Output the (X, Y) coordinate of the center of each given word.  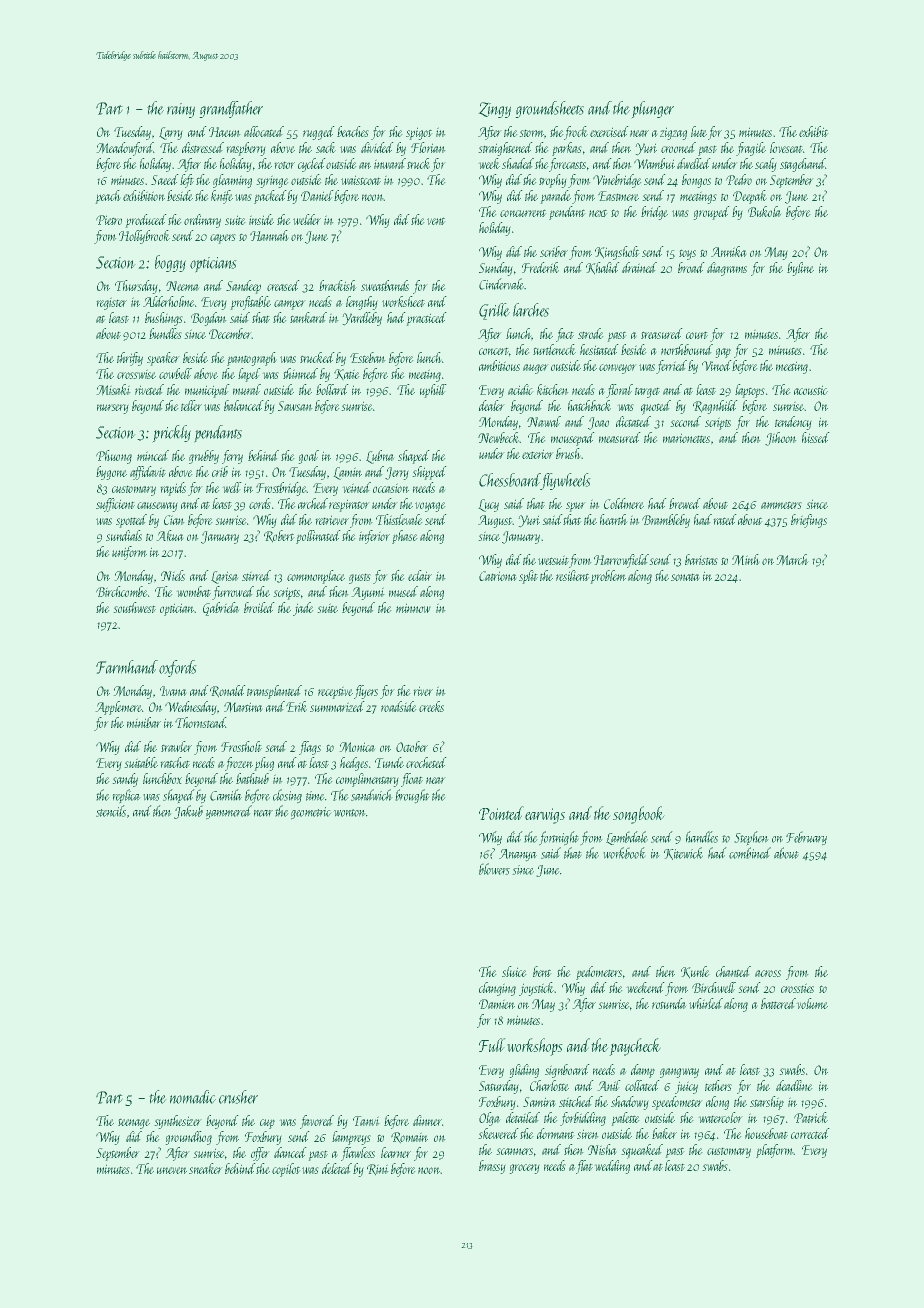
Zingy (494, 110)
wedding (612, 1167)
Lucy (488, 505)
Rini (378, 1170)
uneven (172, 1170)
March (792, 560)
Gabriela (221, 609)
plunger (652, 110)
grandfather (231, 109)
